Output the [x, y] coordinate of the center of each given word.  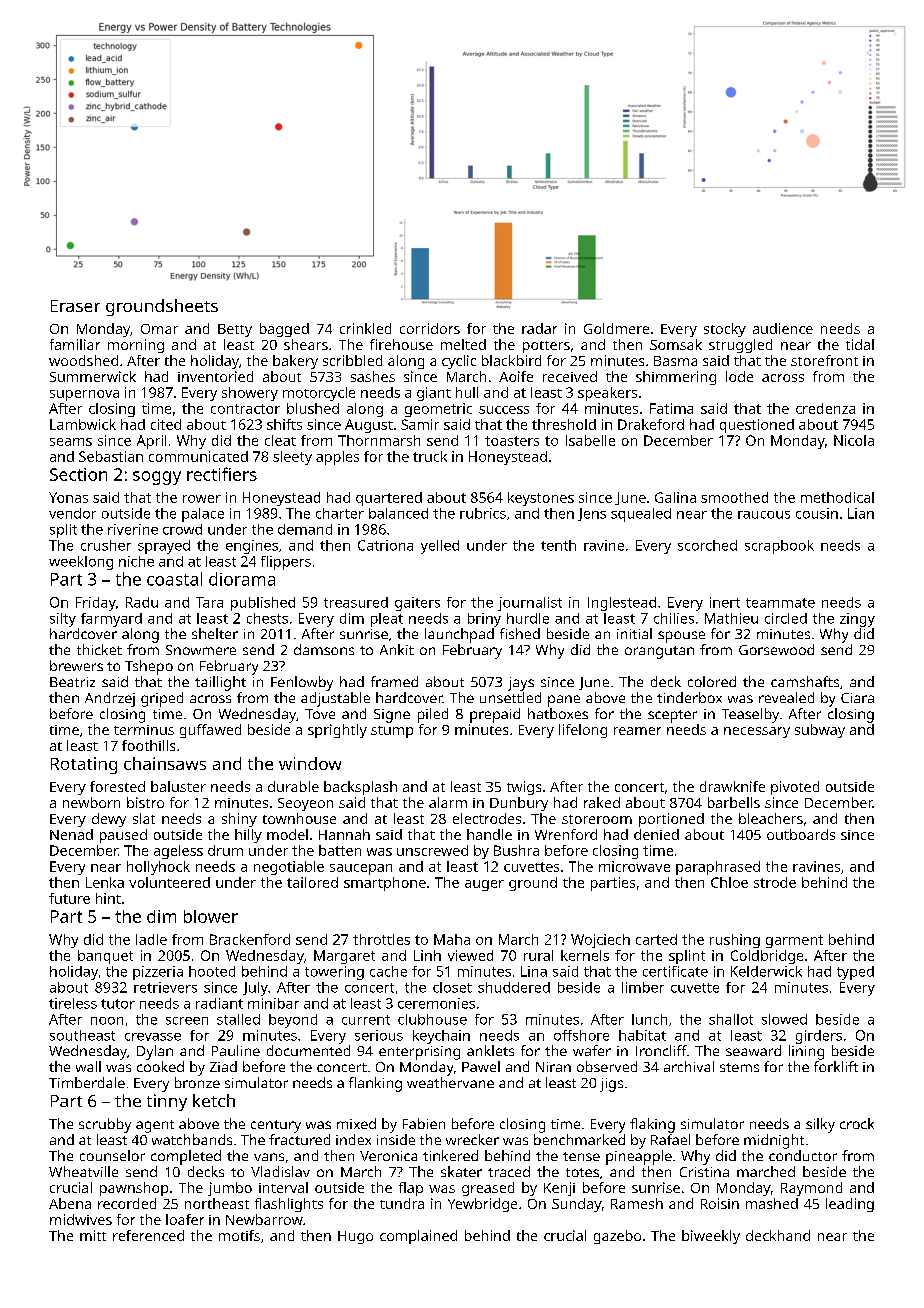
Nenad [71, 834]
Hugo [355, 1237]
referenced [148, 1235]
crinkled [365, 328]
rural [538, 955]
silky [820, 1125]
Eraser [75, 306]
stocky [725, 330]
